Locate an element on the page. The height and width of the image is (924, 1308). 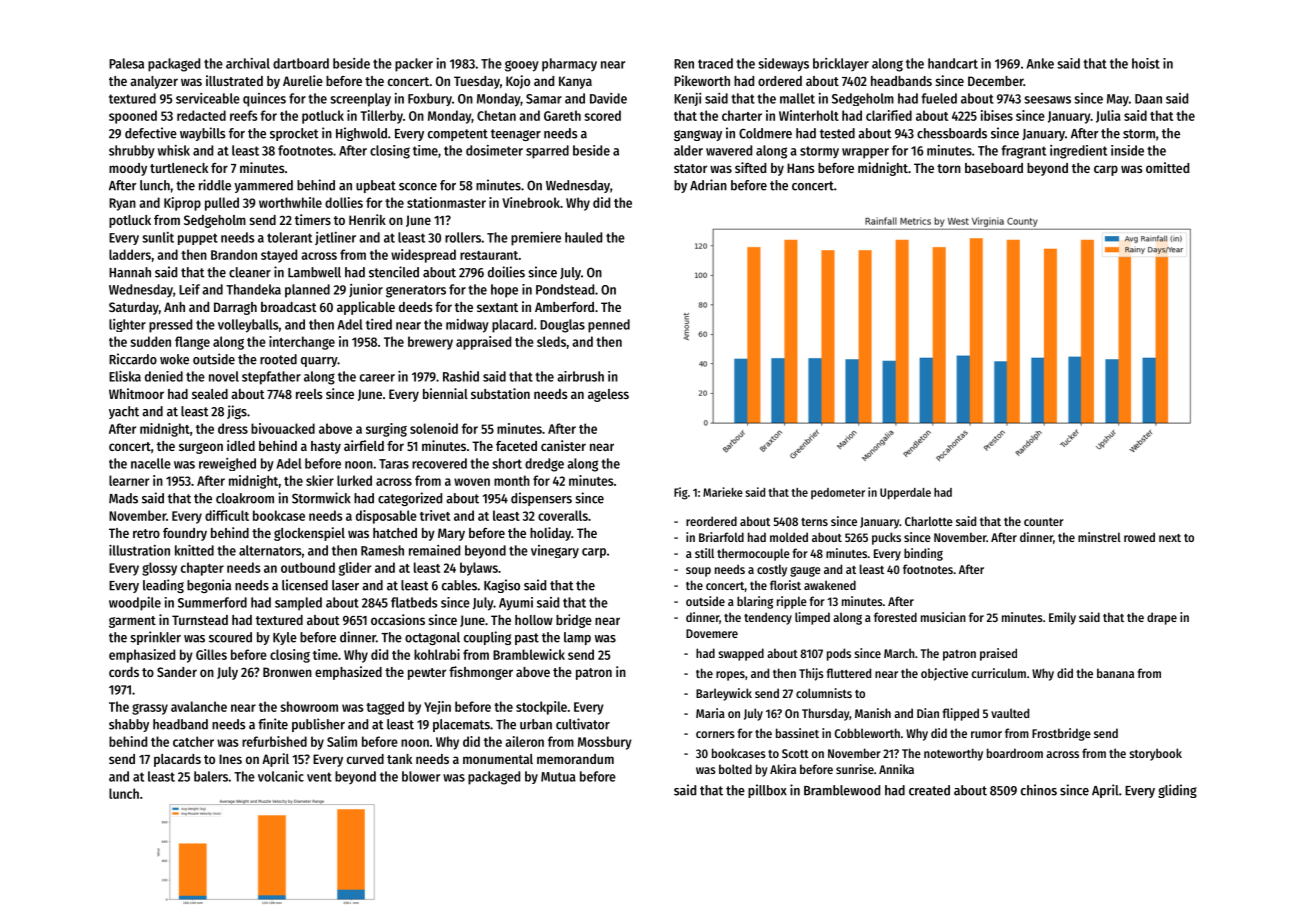
Pondstead is located at coordinates (565, 289).
